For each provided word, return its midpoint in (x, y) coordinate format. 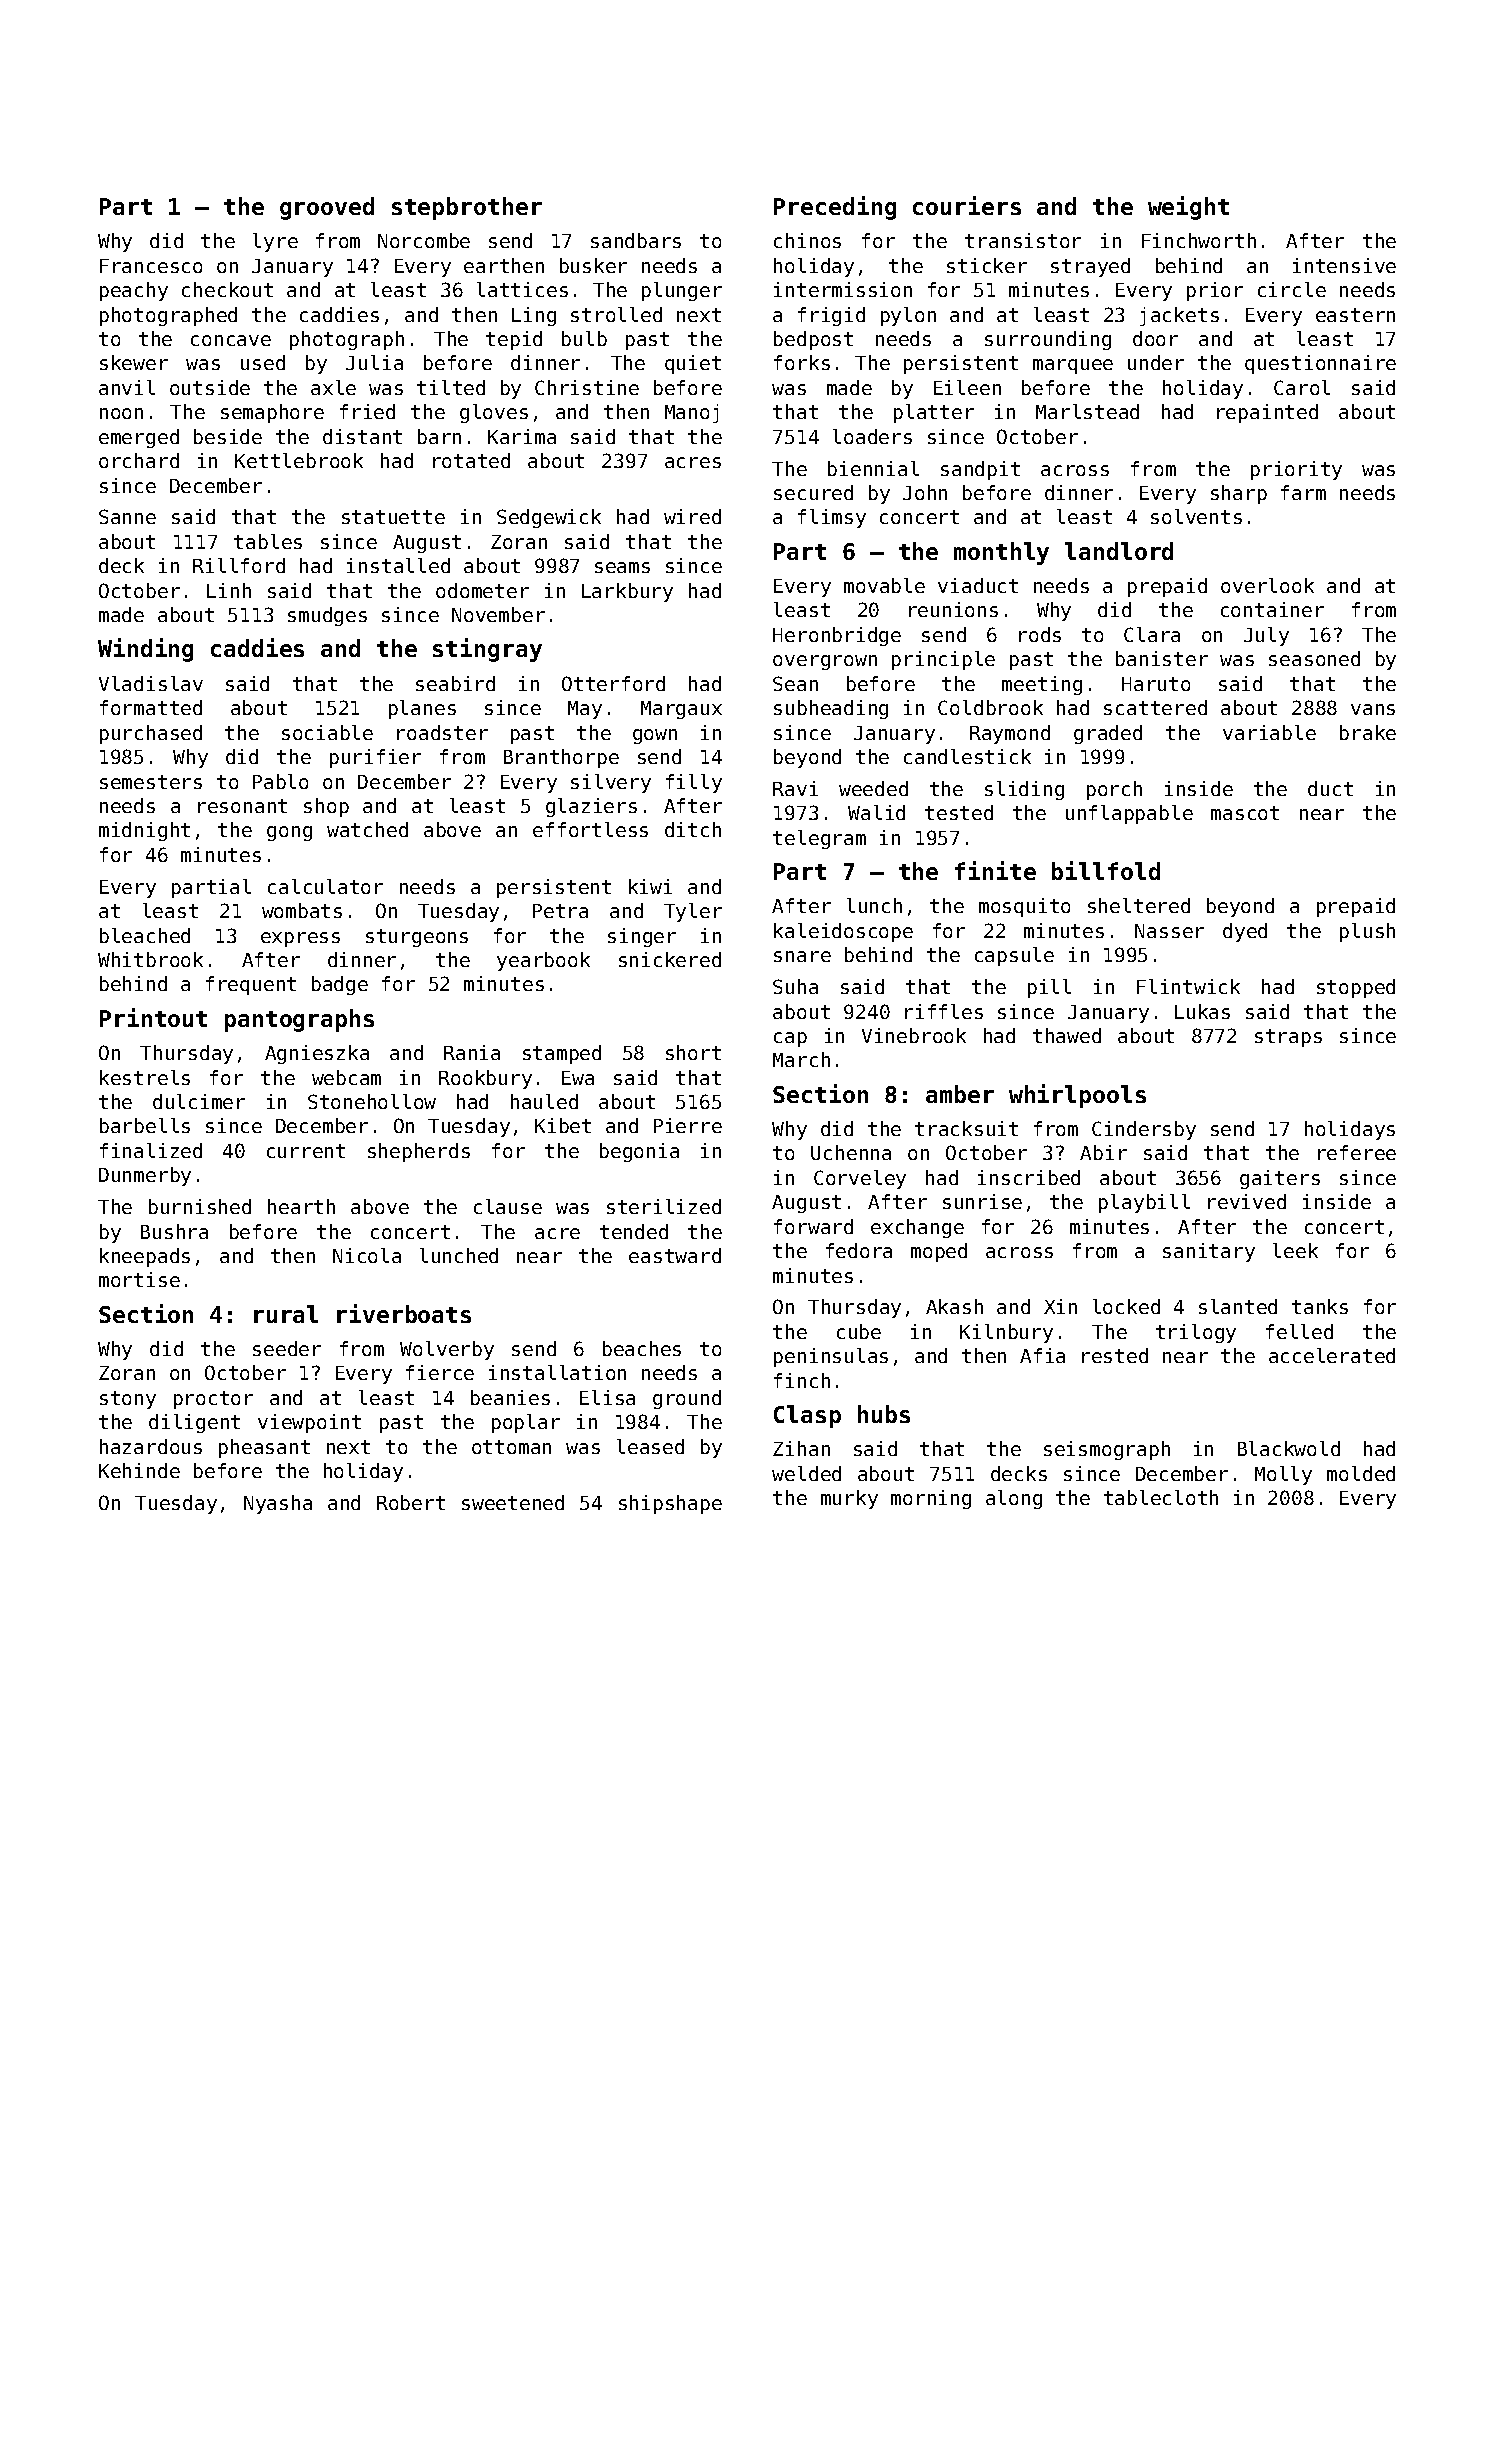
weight (1188, 208)
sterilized (664, 1206)
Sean (795, 683)
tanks (1320, 1306)
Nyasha (278, 1504)
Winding (145, 650)
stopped (1356, 988)
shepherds (419, 1152)
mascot (1245, 813)
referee (1357, 1152)
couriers (967, 205)
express (300, 939)
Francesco (151, 266)
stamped (562, 1054)
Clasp (807, 1416)
